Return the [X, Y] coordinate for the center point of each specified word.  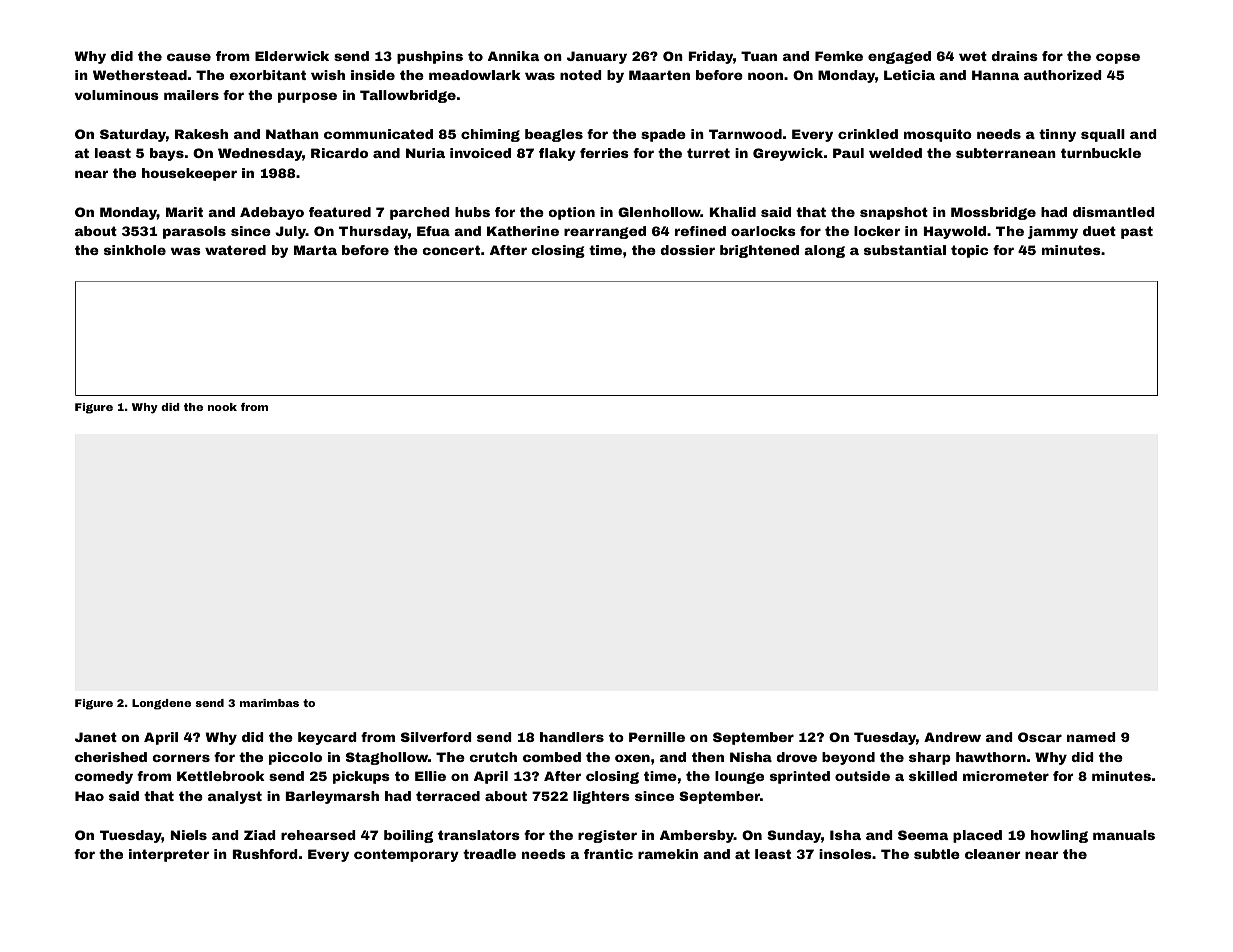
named [1091, 737]
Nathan [292, 134]
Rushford [265, 854]
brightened [759, 251]
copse [1118, 58]
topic [969, 251]
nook [222, 407]
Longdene [161, 704]
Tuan [759, 56]
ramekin [668, 854]
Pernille [657, 737]
